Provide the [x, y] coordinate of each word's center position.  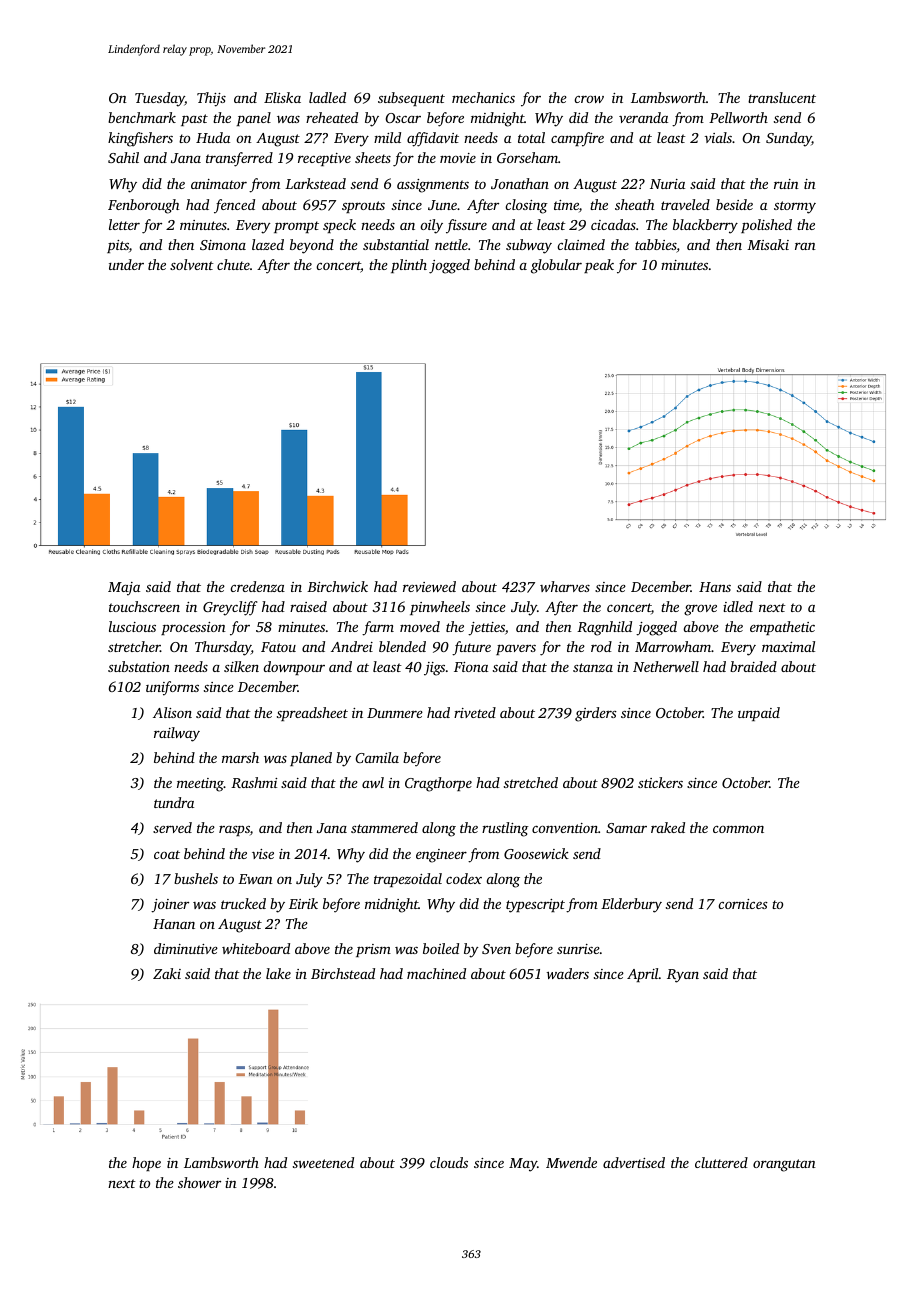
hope [146, 1164]
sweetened [323, 1162]
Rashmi [254, 782]
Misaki [768, 244]
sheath [634, 204]
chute [233, 264]
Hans [715, 587]
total [531, 137]
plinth [409, 266]
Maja [124, 589]
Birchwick [337, 586]
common [738, 829]
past [194, 120]
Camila [377, 757]
